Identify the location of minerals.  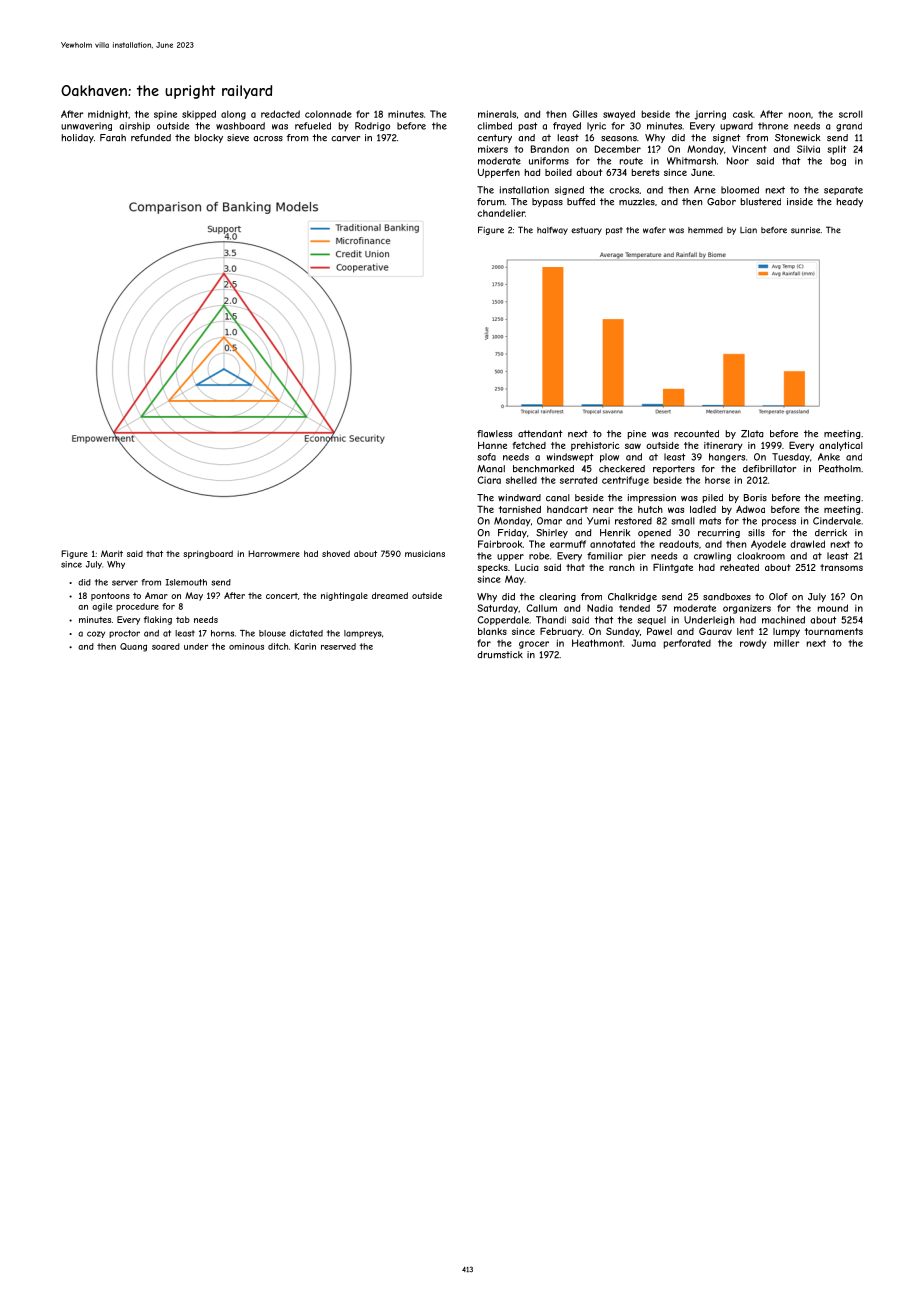
(497, 114).
